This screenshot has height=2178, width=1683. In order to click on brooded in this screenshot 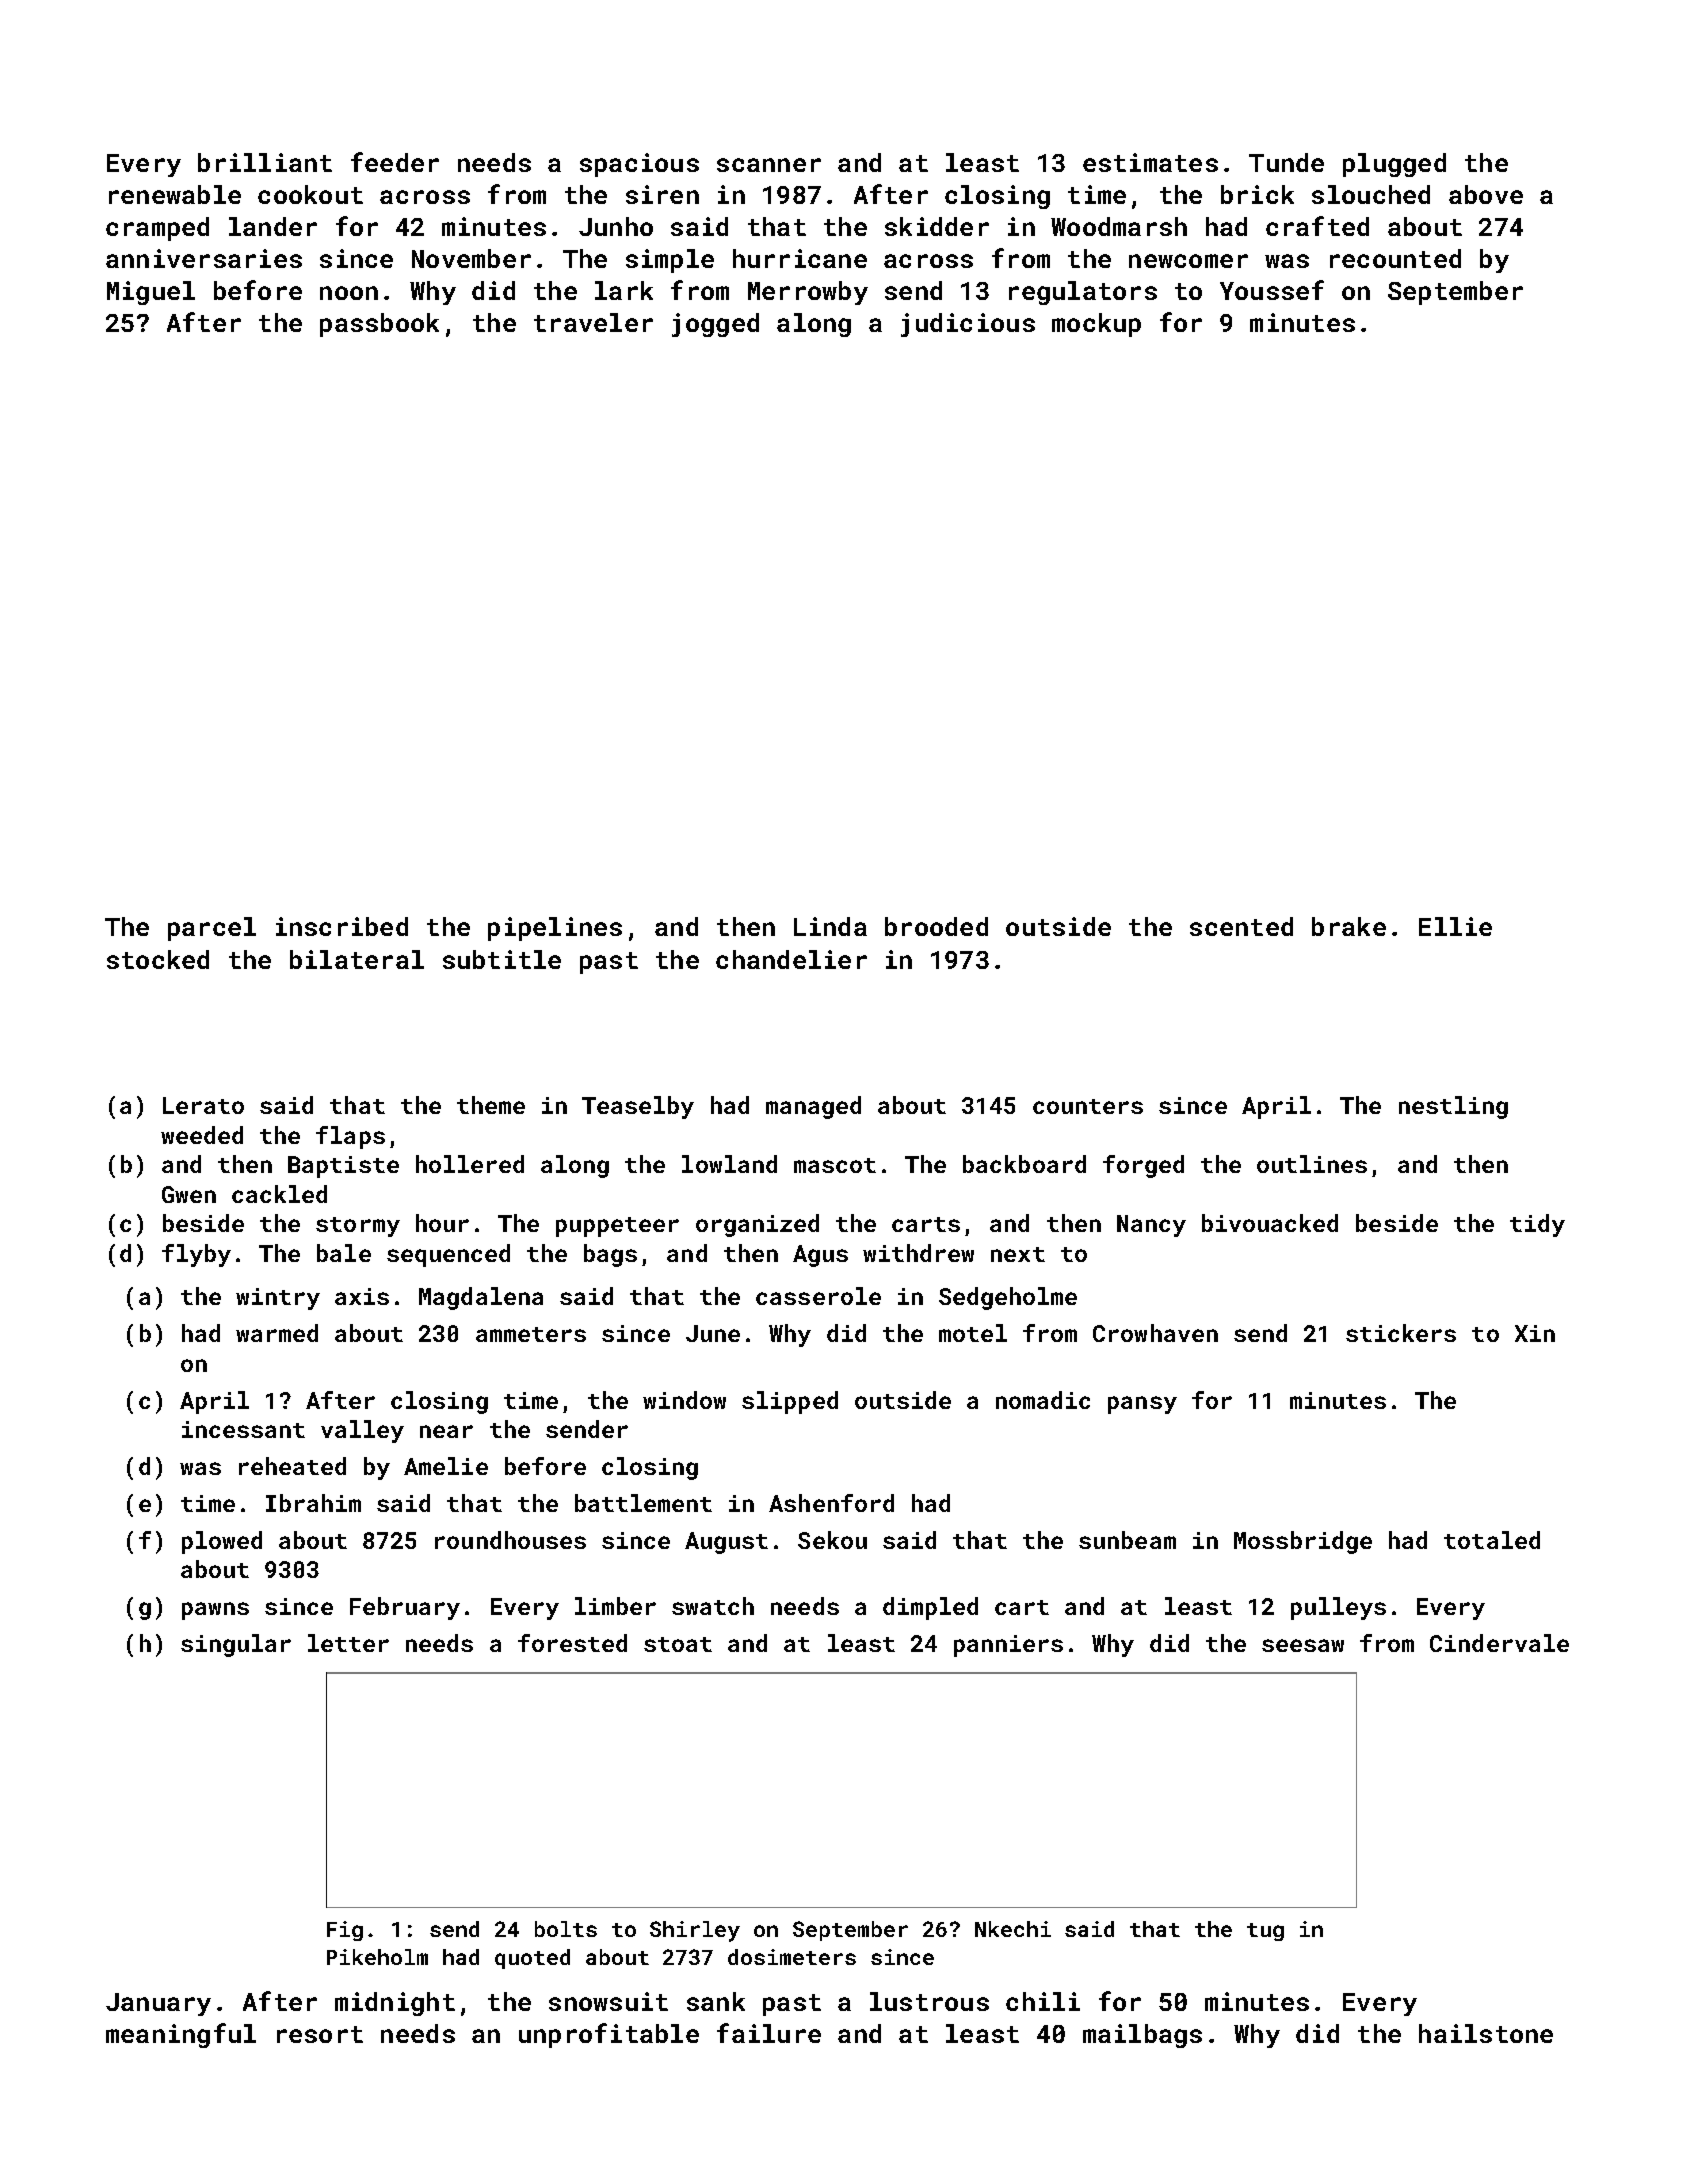, I will do `click(936, 926)`.
